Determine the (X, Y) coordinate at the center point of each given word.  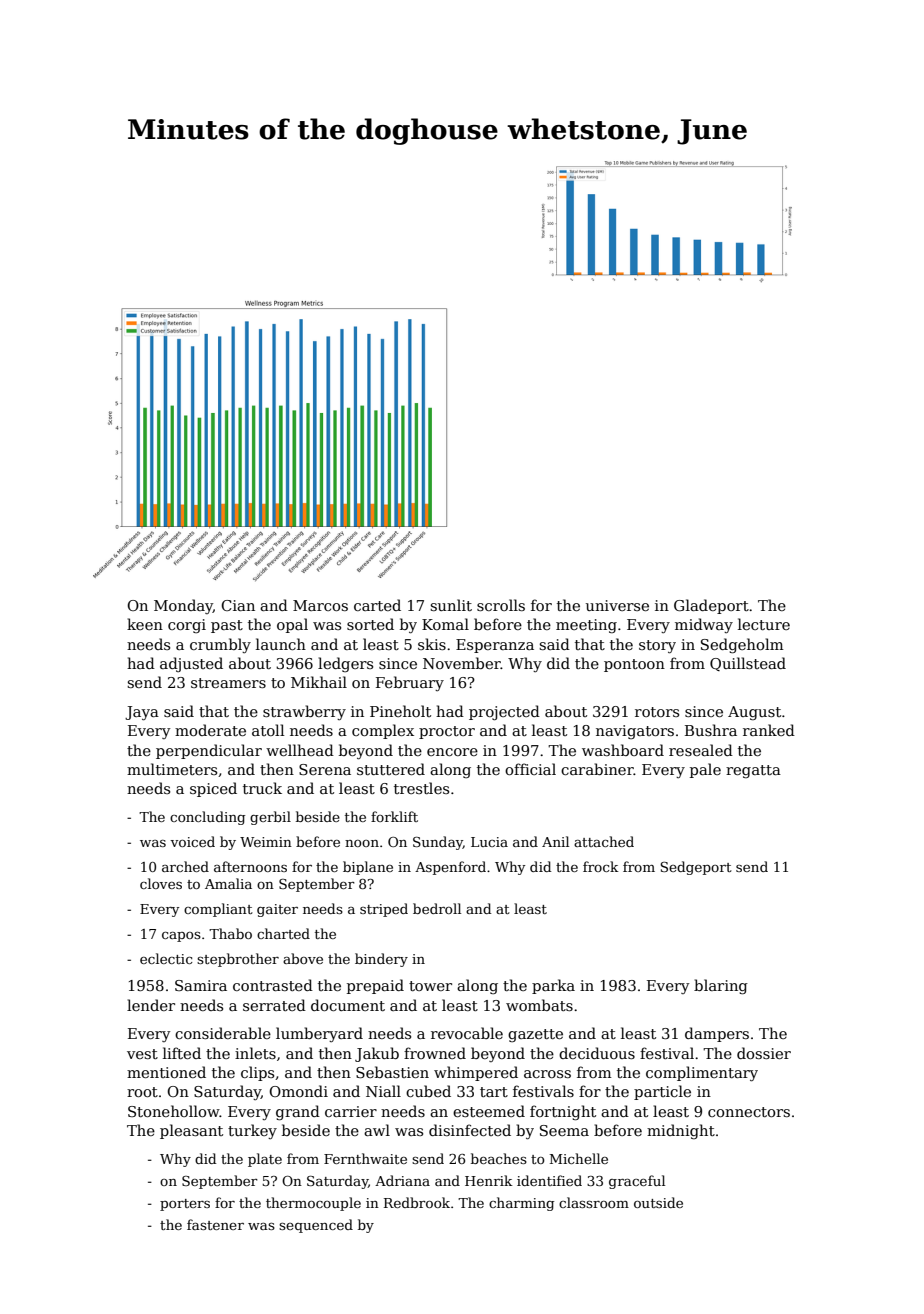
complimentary (702, 1073)
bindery (381, 960)
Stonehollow (174, 1111)
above (303, 958)
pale (705, 770)
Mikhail (319, 682)
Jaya (142, 713)
